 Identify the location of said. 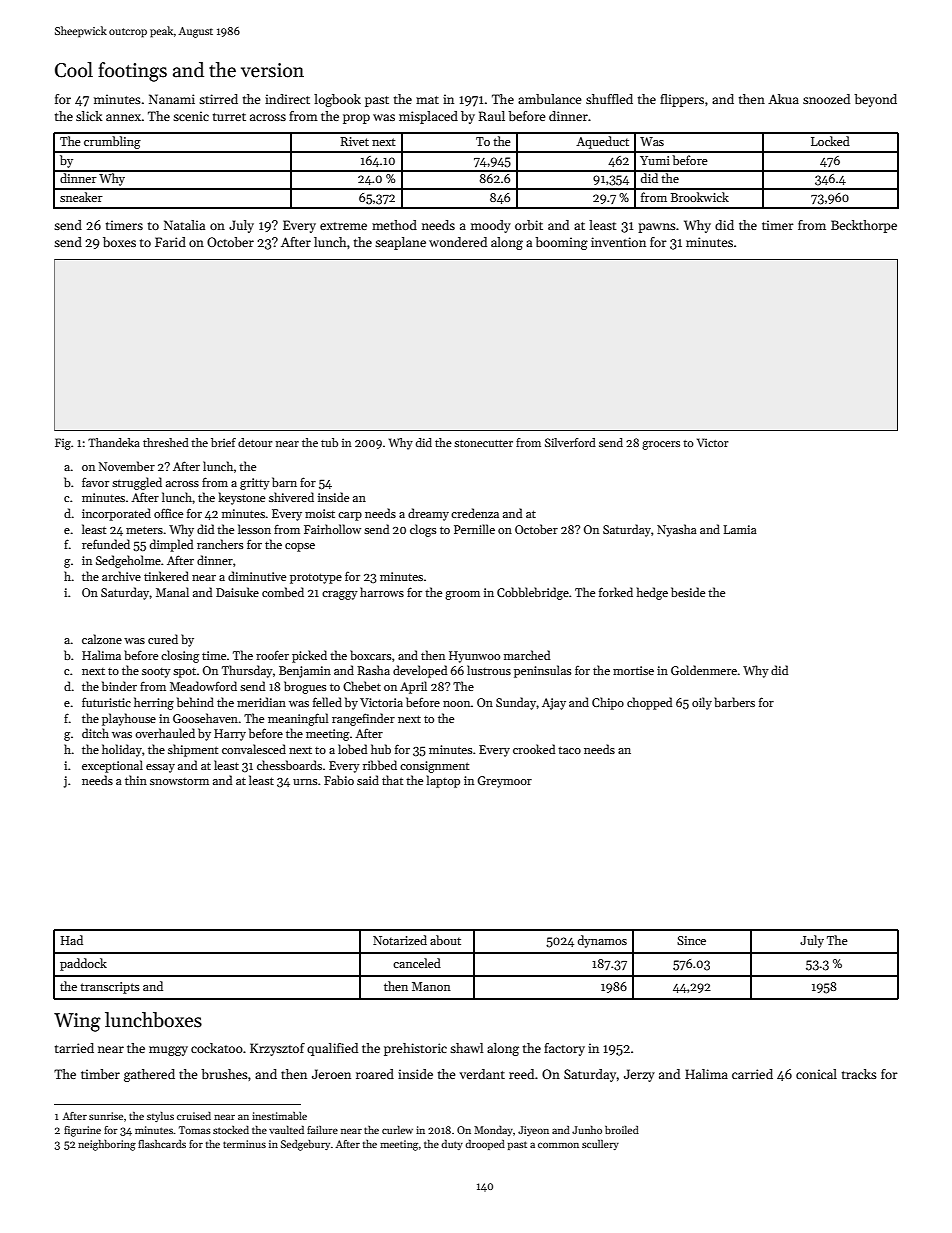
(368, 780).
